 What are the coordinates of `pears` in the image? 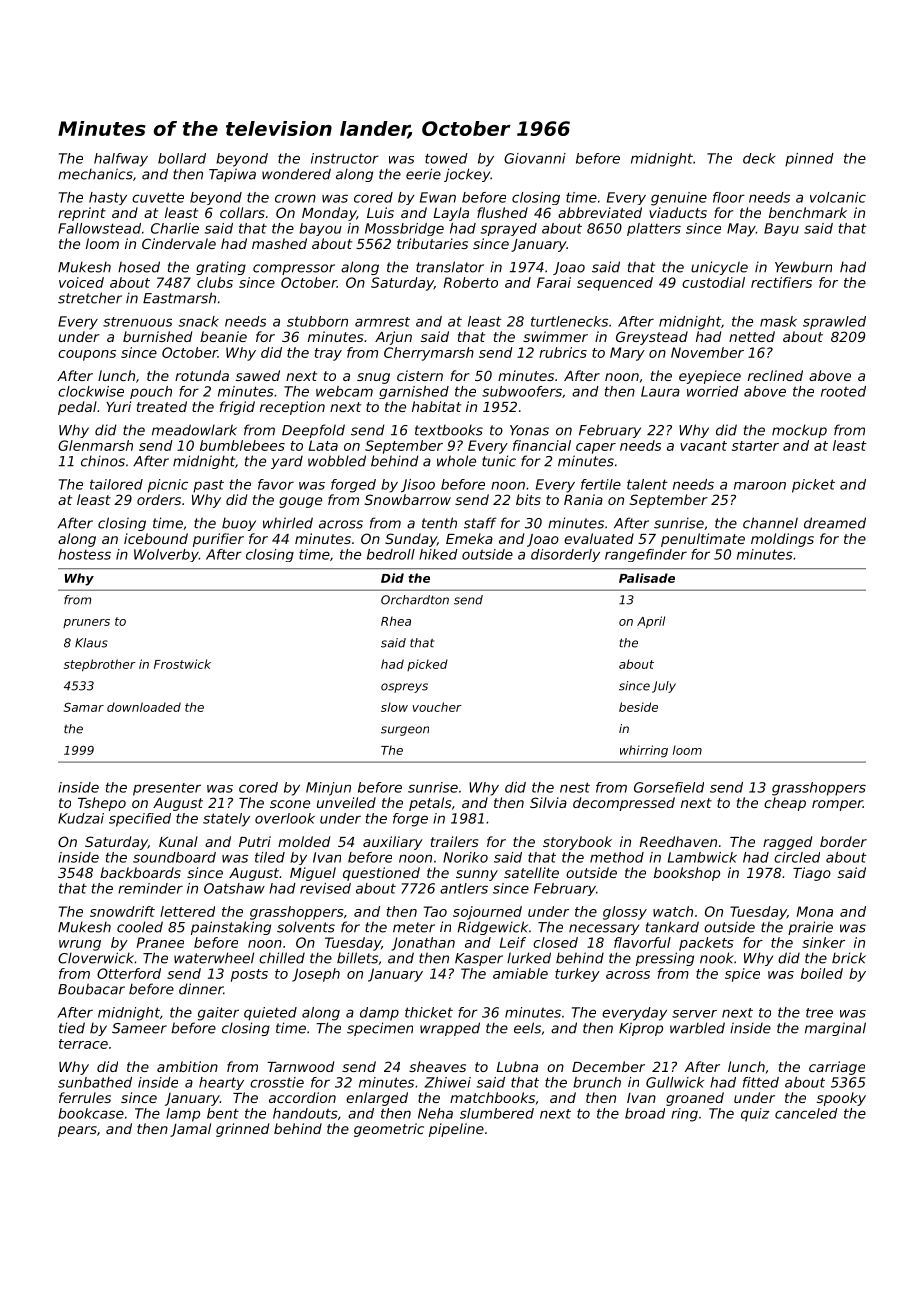 It's located at (77, 1131).
